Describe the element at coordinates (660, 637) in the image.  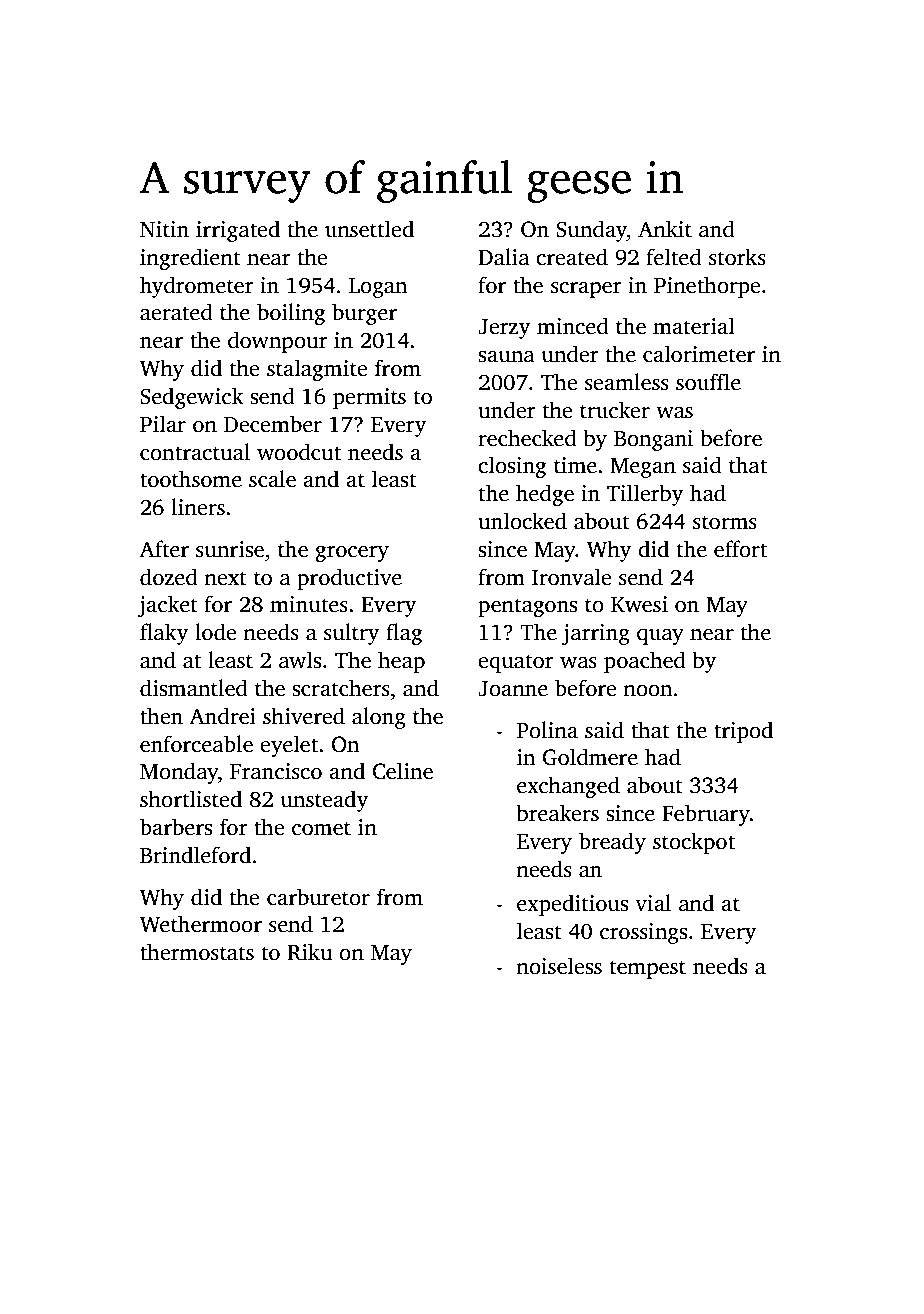
I see `quay` at that location.
